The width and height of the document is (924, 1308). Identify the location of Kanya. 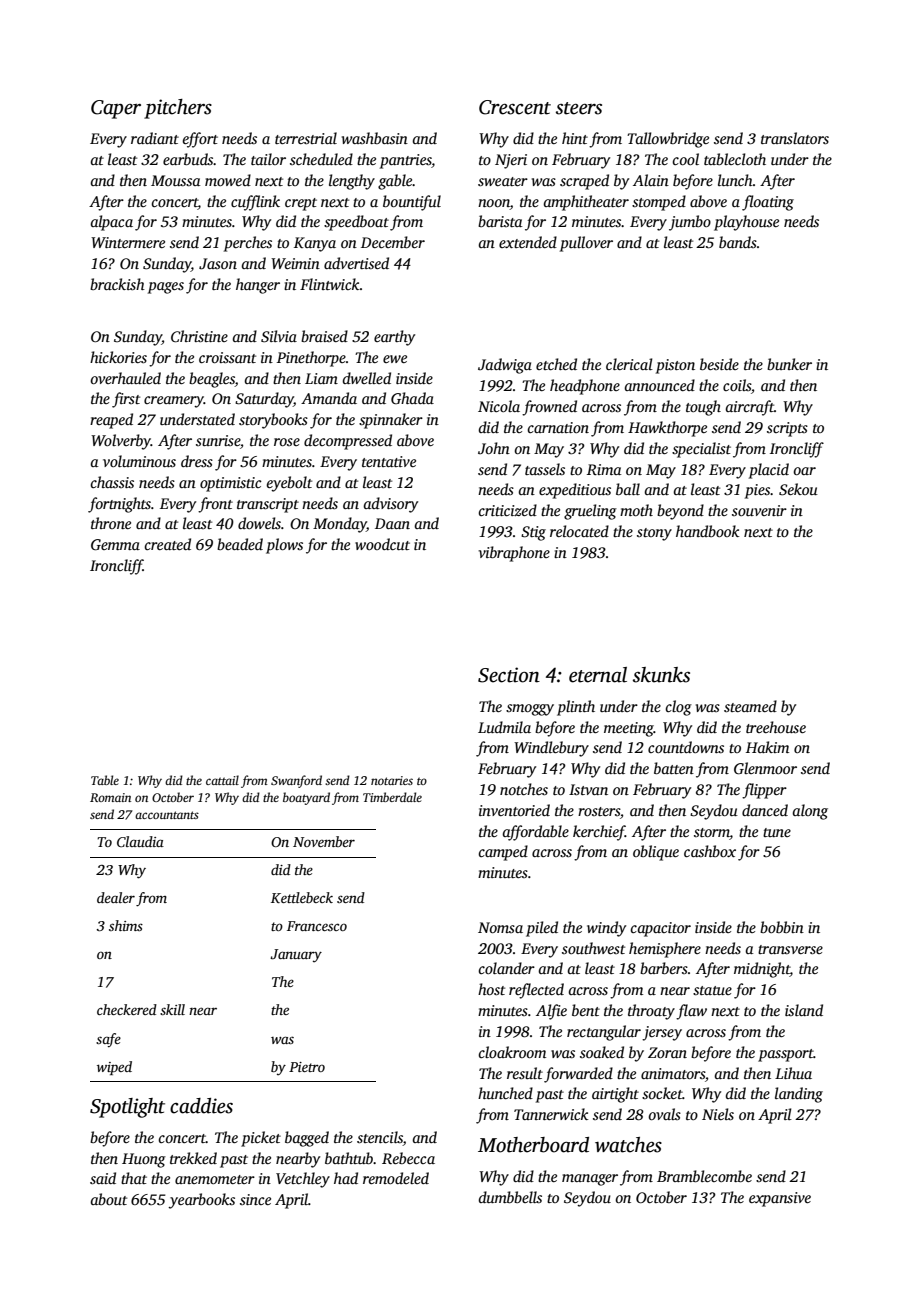
(315, 244).
